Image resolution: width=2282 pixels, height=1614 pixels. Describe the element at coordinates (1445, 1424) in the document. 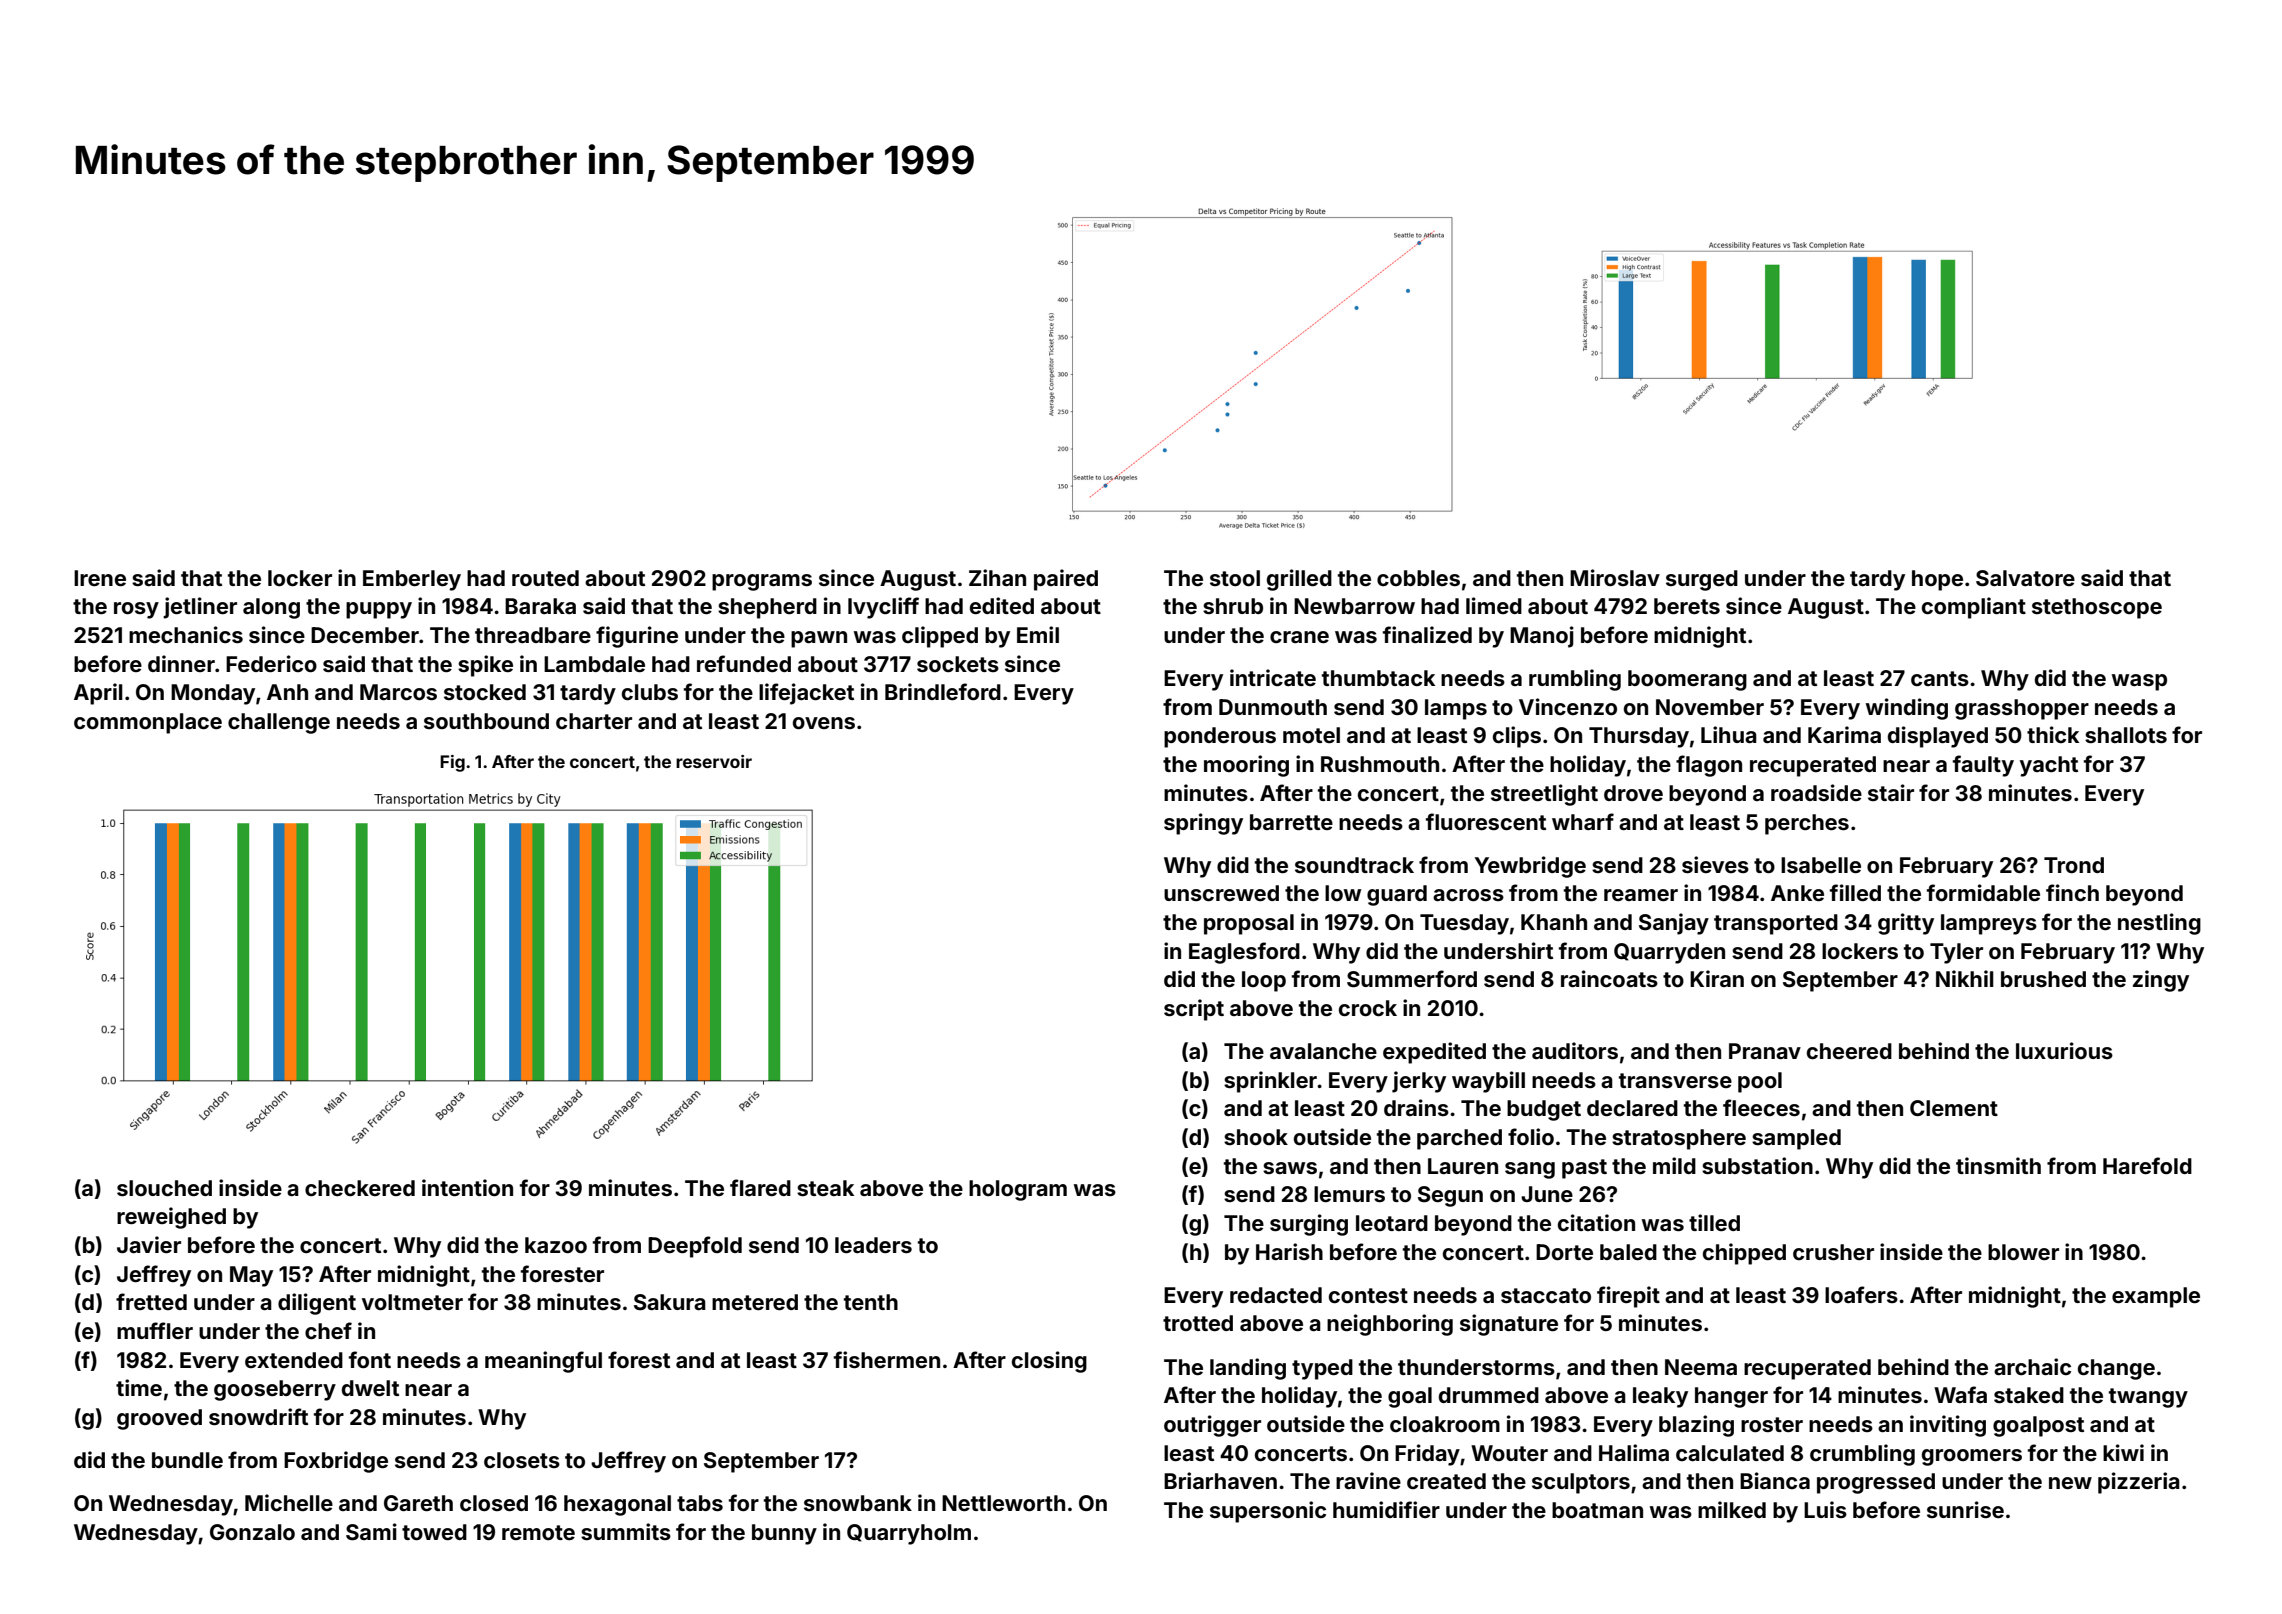

I see `cloakroom` at that location.
